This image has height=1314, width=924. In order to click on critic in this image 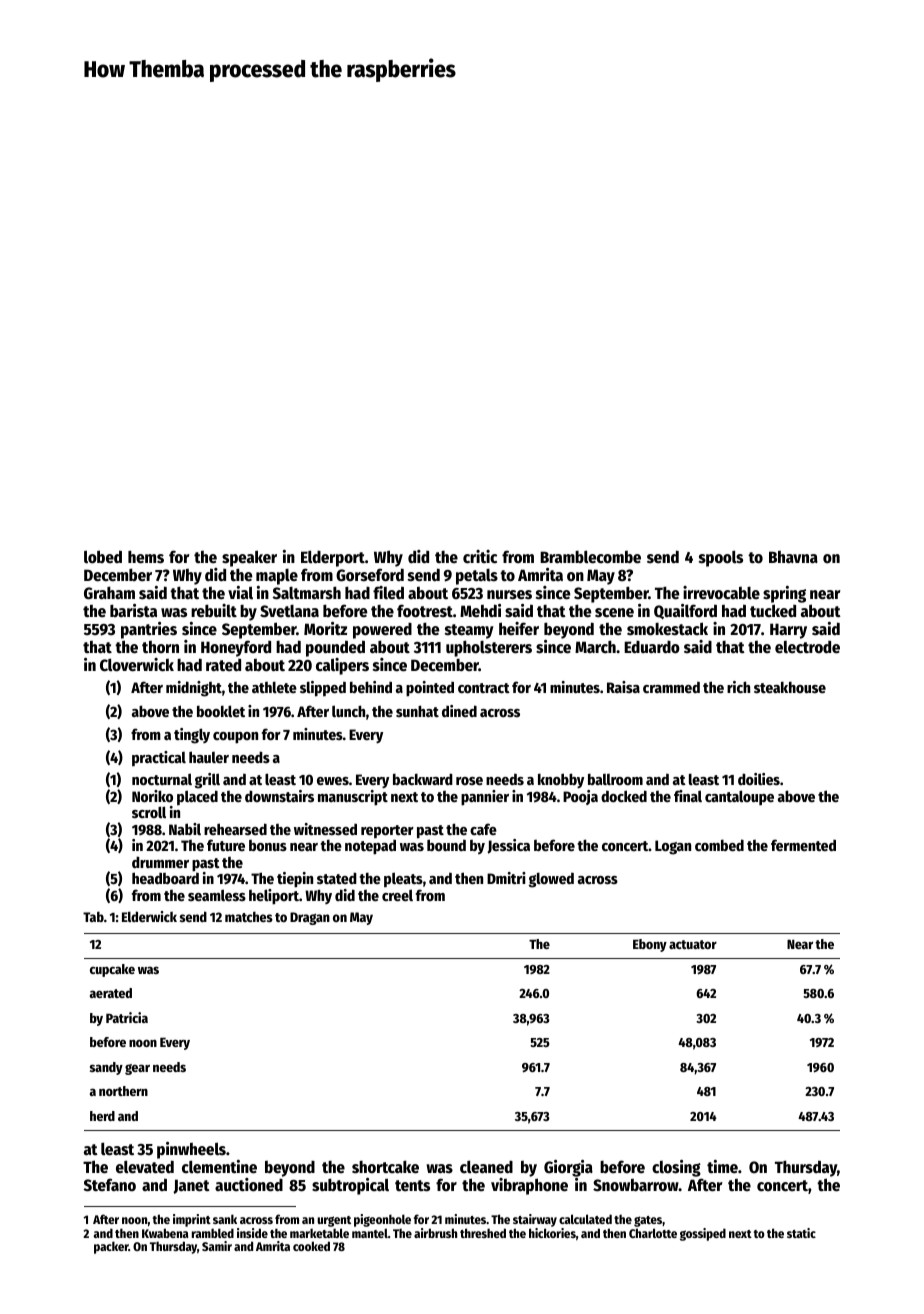, I will do `click(480, 557)`.
